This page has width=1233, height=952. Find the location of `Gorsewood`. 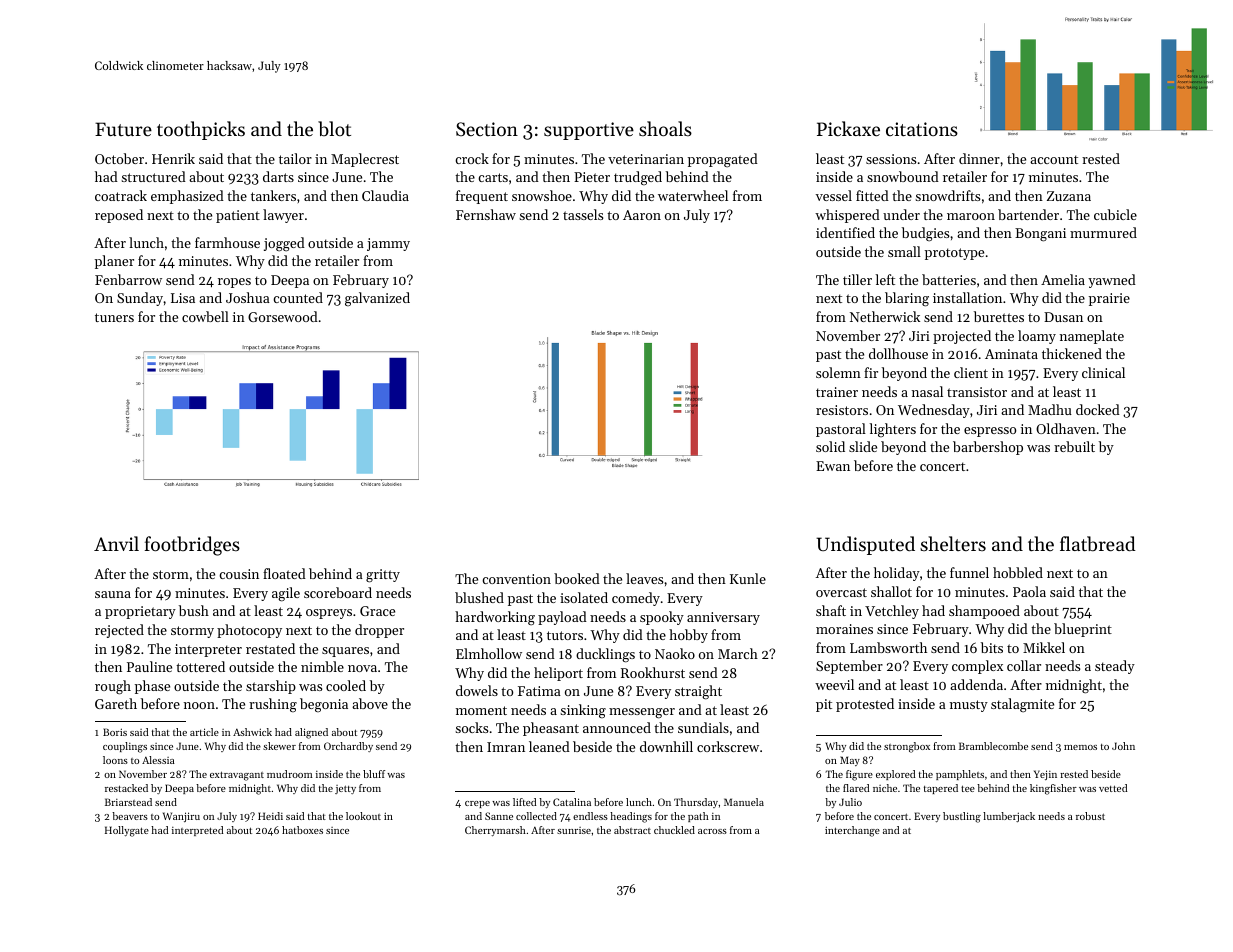

Gorsewood is located at coordinates (283, 316).
